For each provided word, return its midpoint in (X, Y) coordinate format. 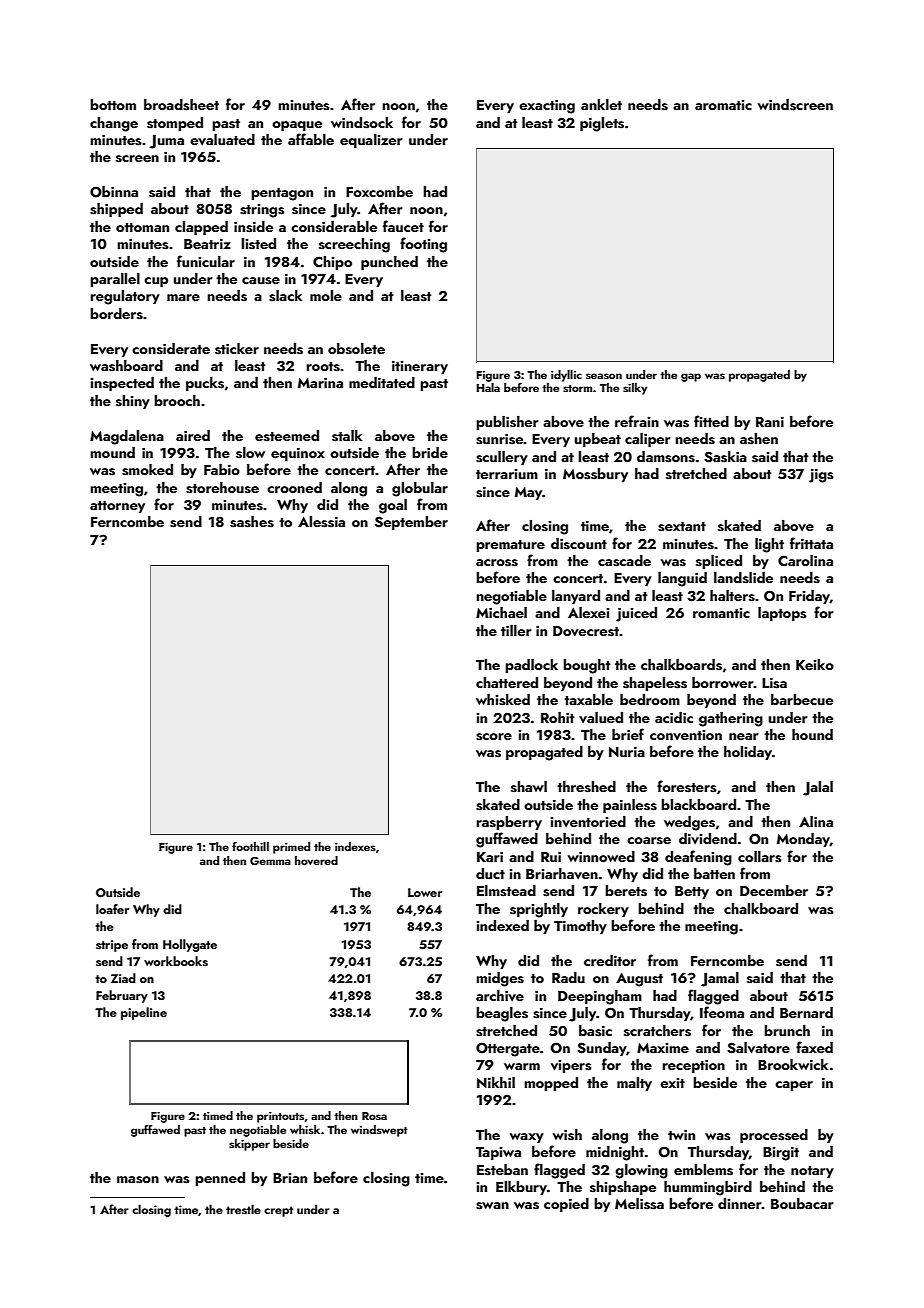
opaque (297, 126)
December (774, 890)
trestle (243, 1209)
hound (812, 734)
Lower (425, 892)
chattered (507, 682)
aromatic (723, 105)
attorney (117, 507)
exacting (547, 107)
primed (291, 848)
